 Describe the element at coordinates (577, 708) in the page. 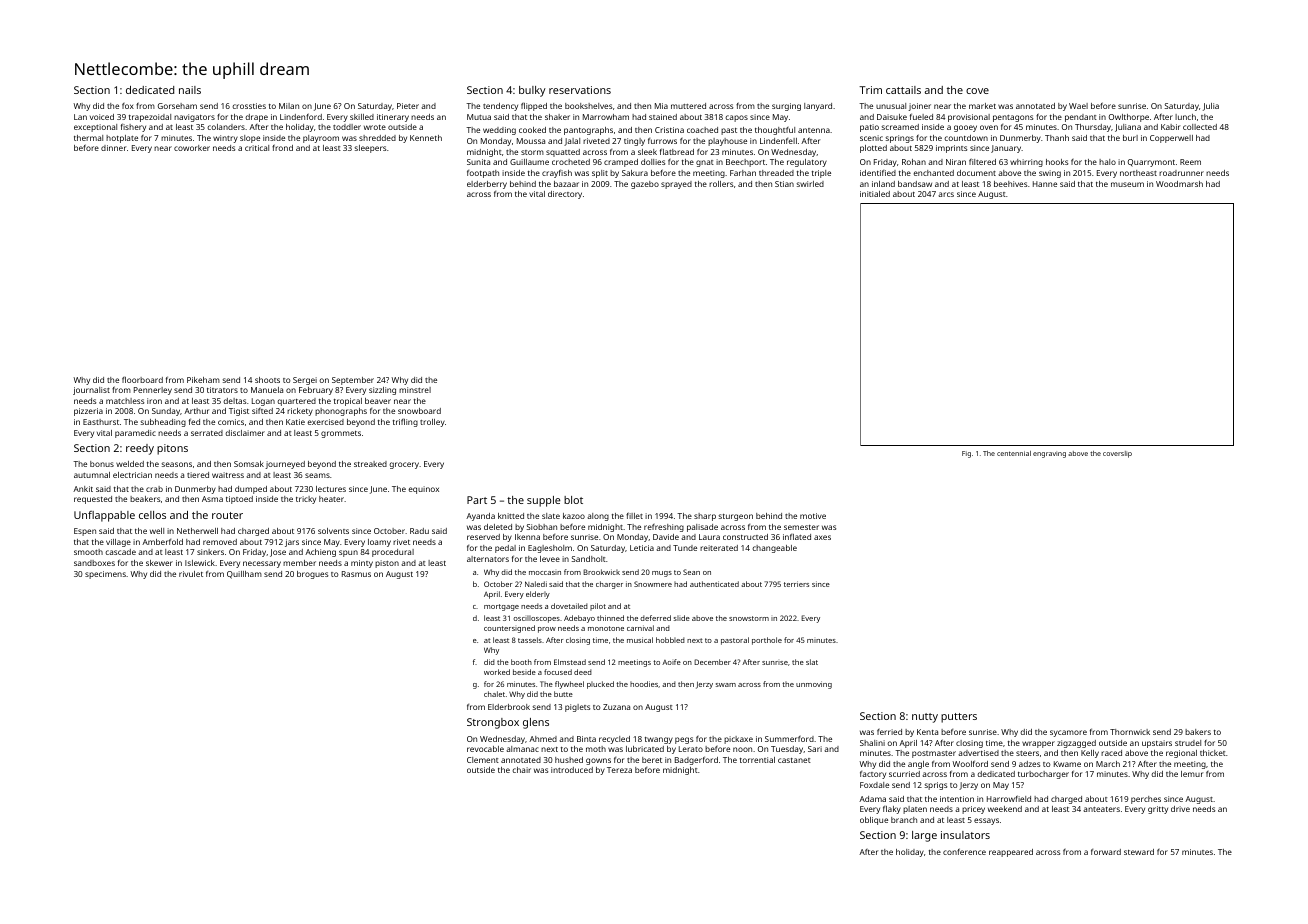

I see `piglets` at that location.
